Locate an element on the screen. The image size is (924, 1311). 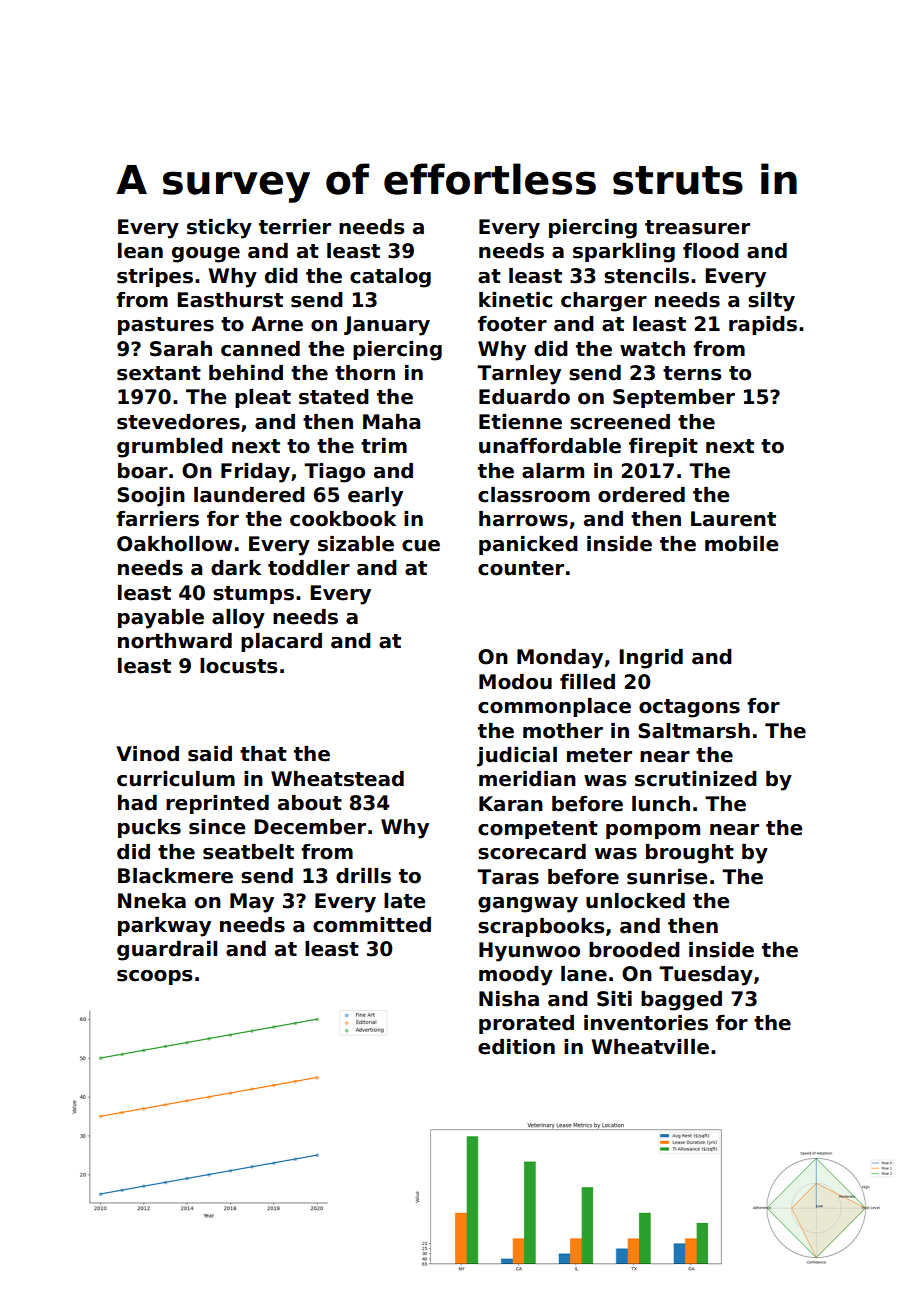
Saltmarsh is located at coordinates (694, 731).
